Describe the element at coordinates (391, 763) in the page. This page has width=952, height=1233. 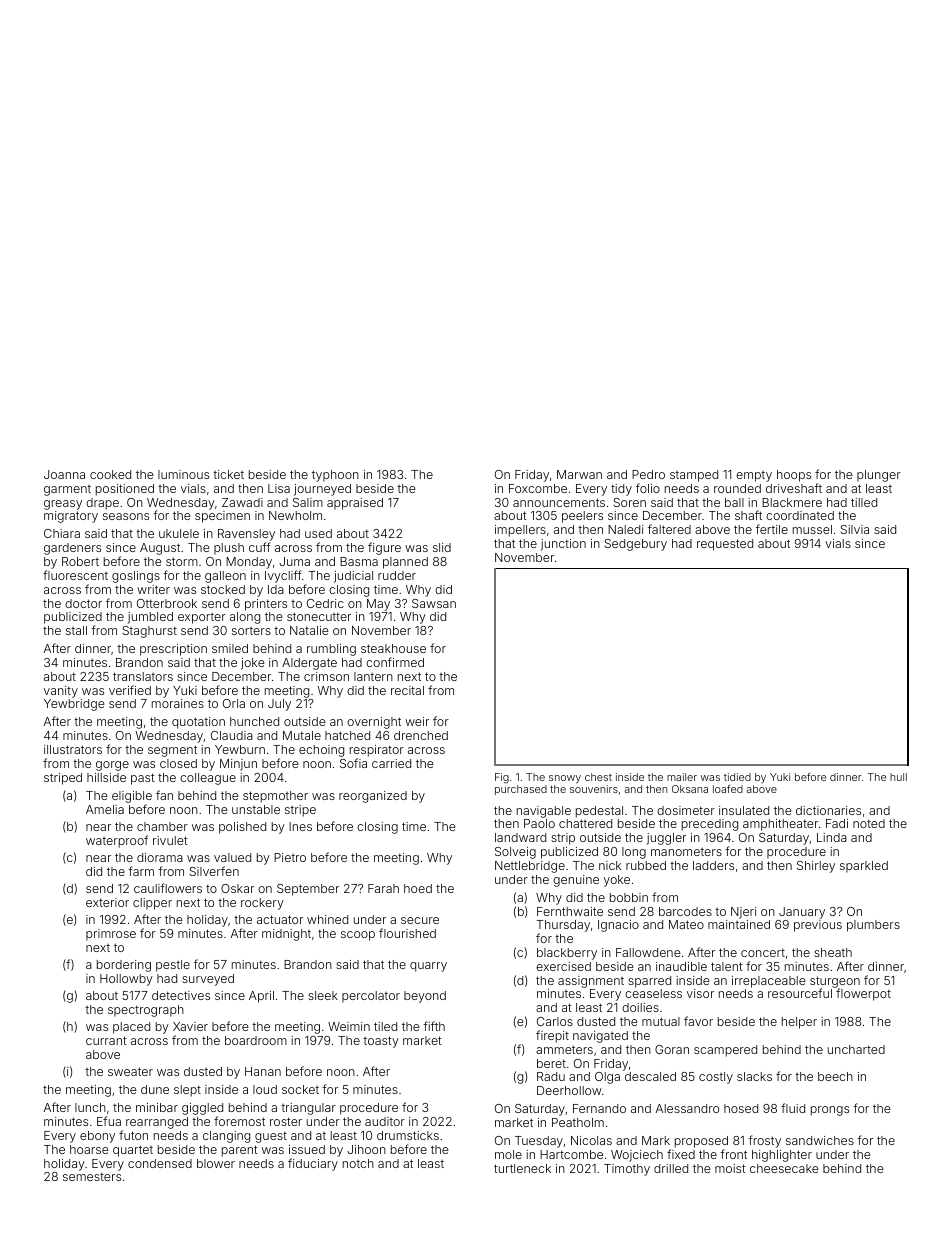
I see `carried` at that location.
